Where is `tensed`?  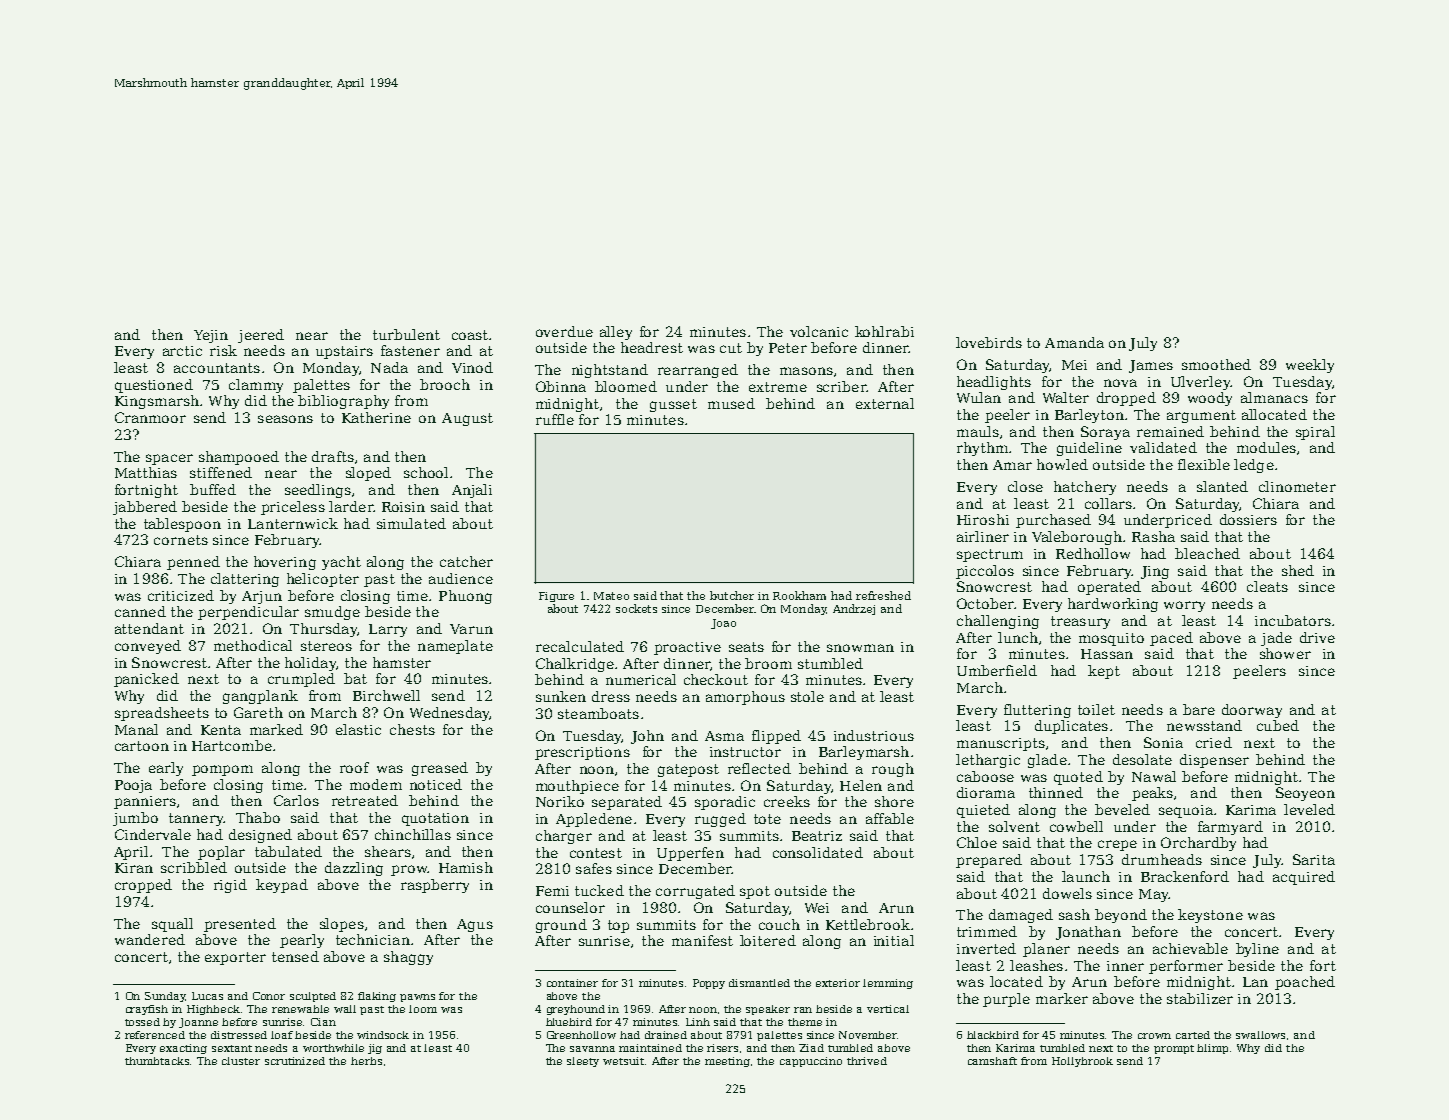 tensed is located at coordinates (295, 956).
